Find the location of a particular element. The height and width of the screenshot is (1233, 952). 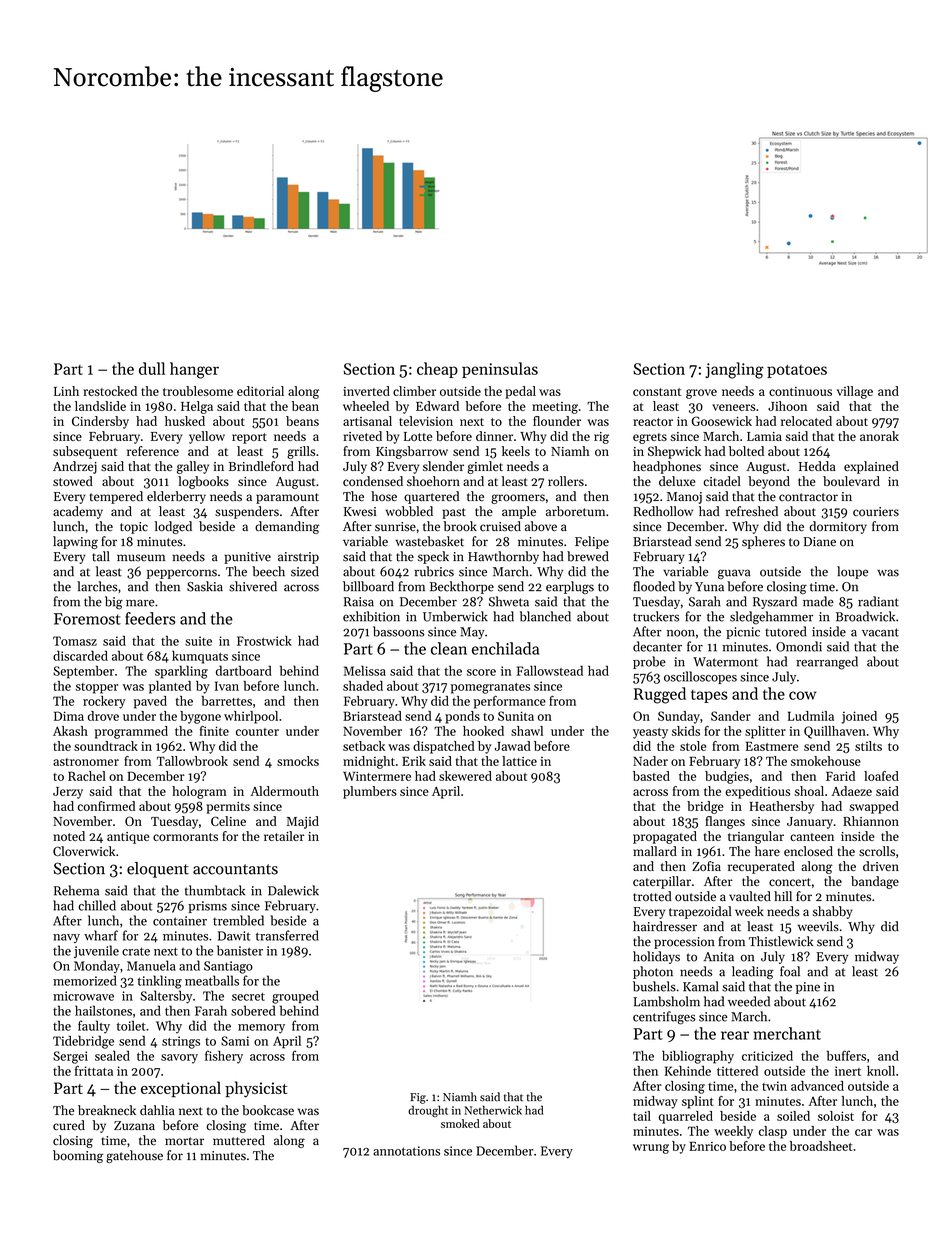

annotations is located at coordinates (406, 1151).
